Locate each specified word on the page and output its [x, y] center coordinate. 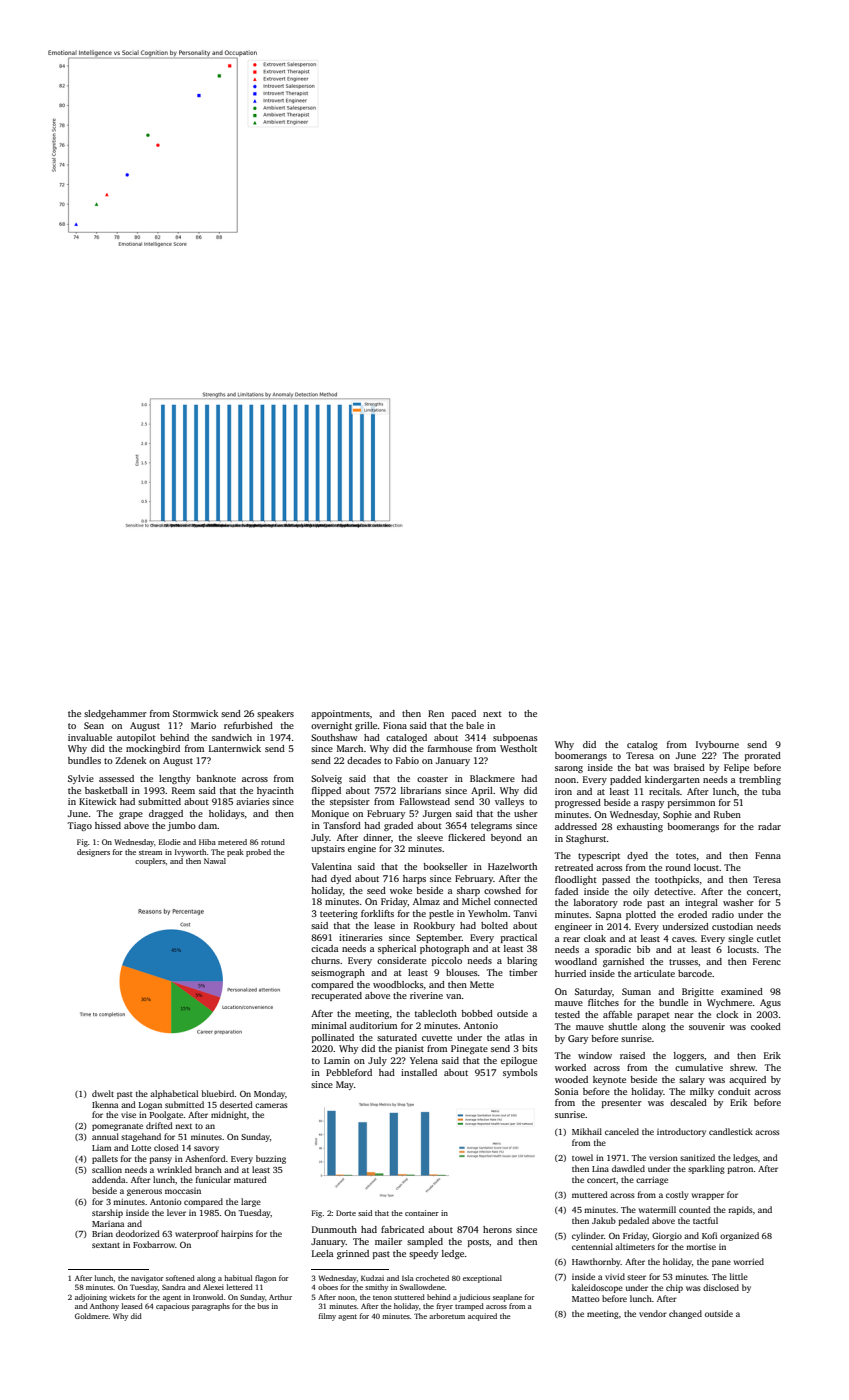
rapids [741, 1210]
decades [364, 760]
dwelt [103, 1093]
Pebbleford [349, 1072]
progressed [578, 803]
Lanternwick [235, 748]
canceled [622, 1131]
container [422, 1213]
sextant [106, 1245]
